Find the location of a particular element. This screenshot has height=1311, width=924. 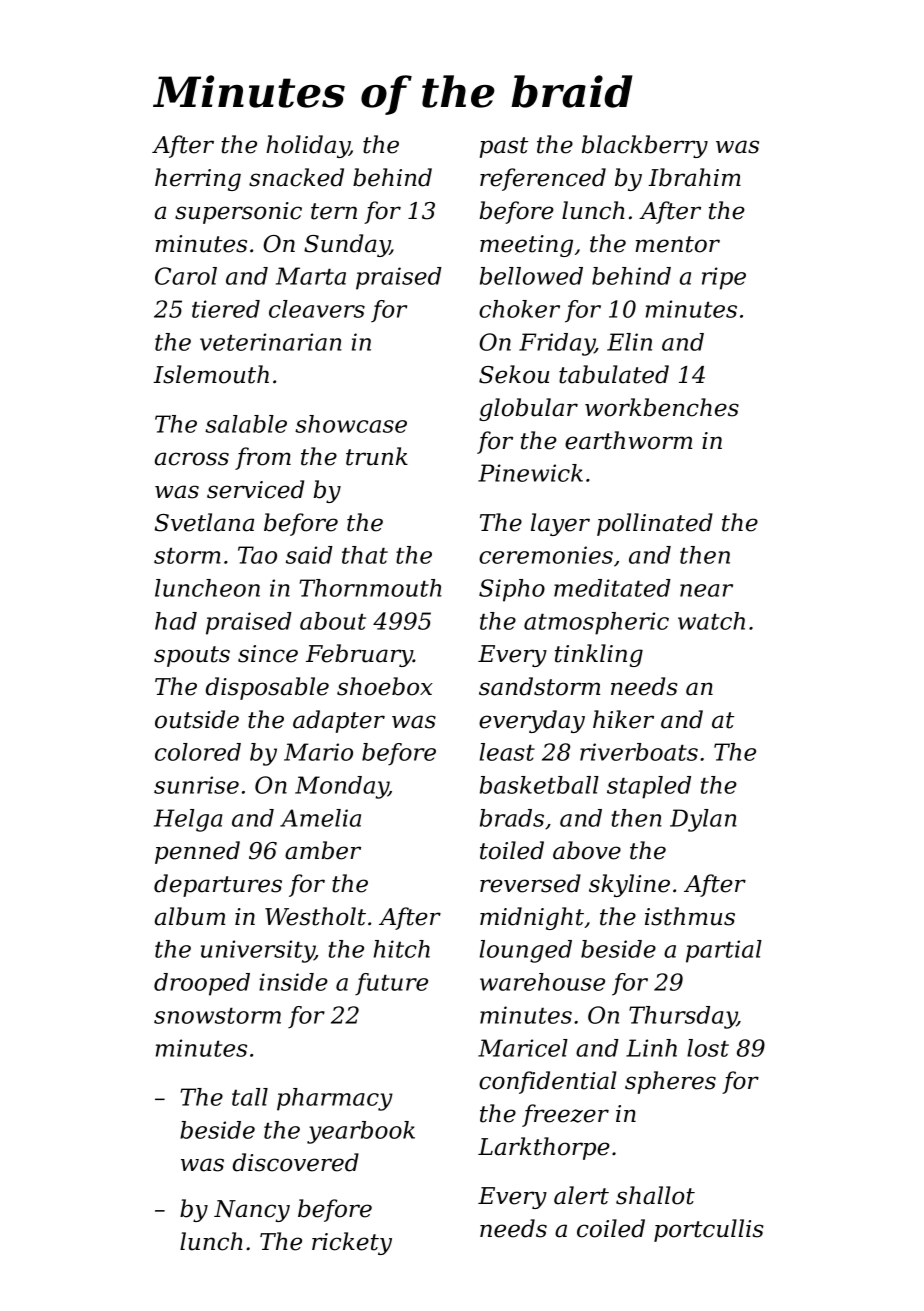

Maricel is located at coordinates (523, 1048).
